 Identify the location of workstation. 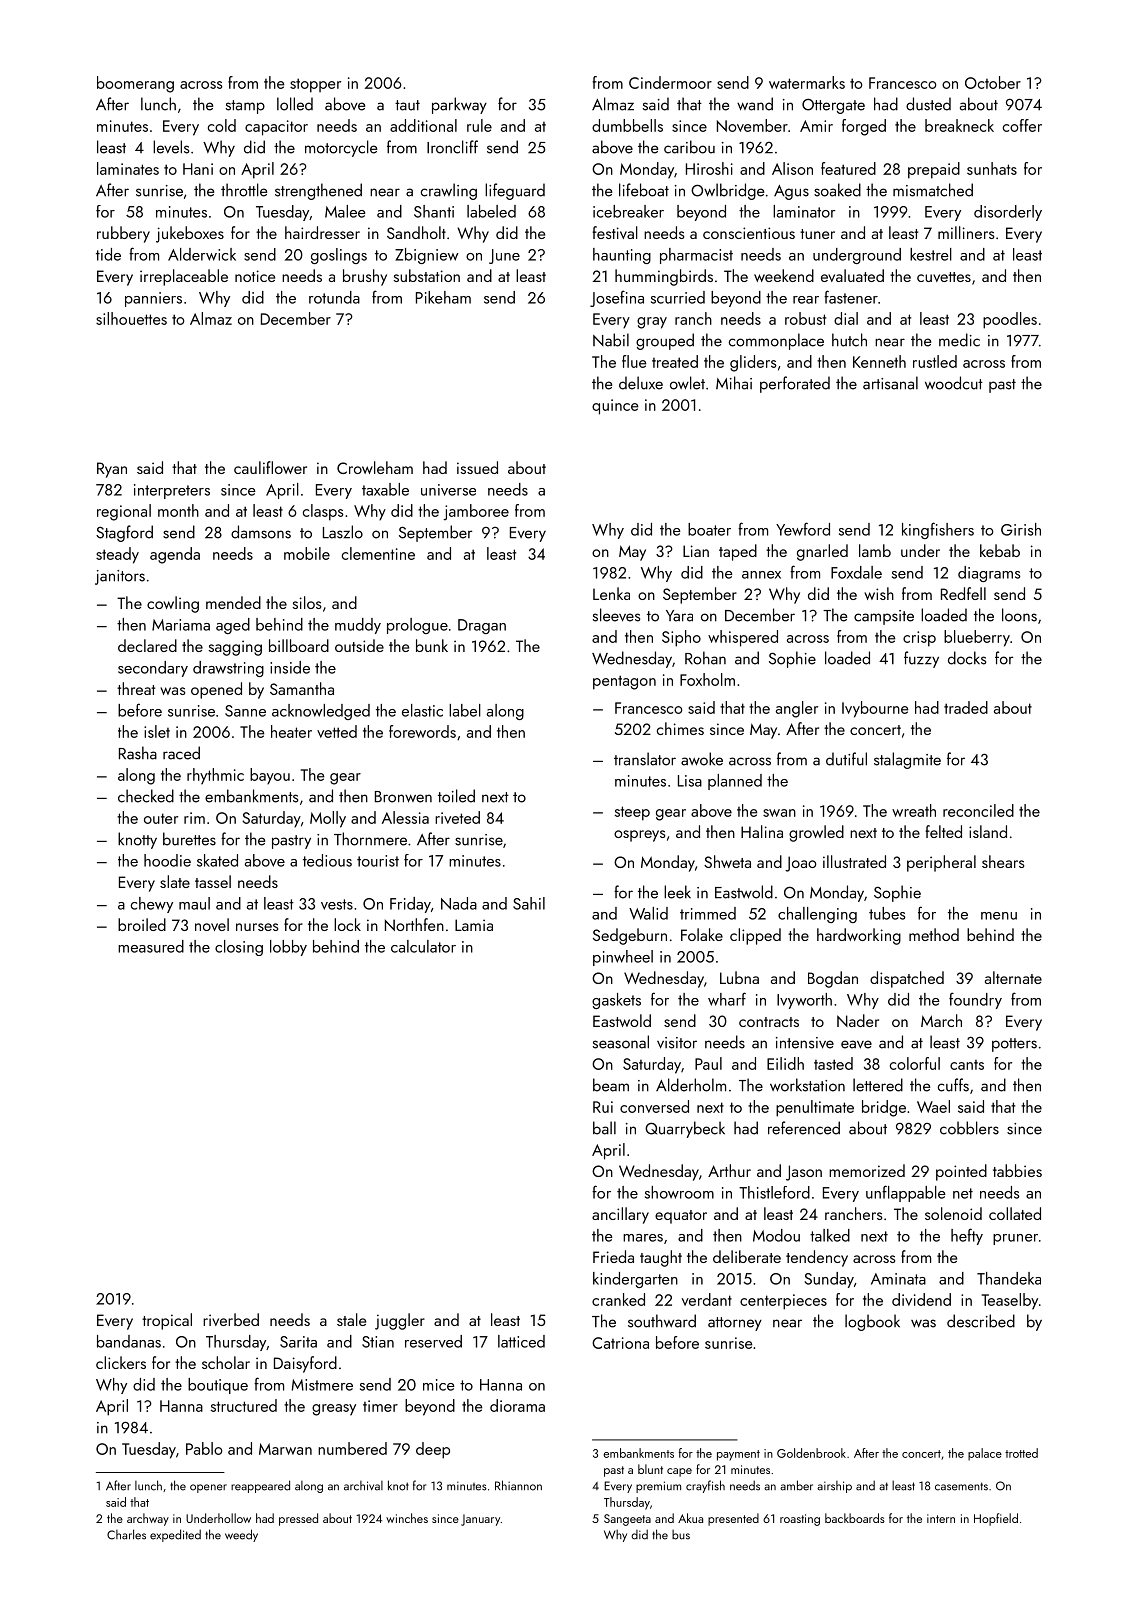
(807, 1085).
